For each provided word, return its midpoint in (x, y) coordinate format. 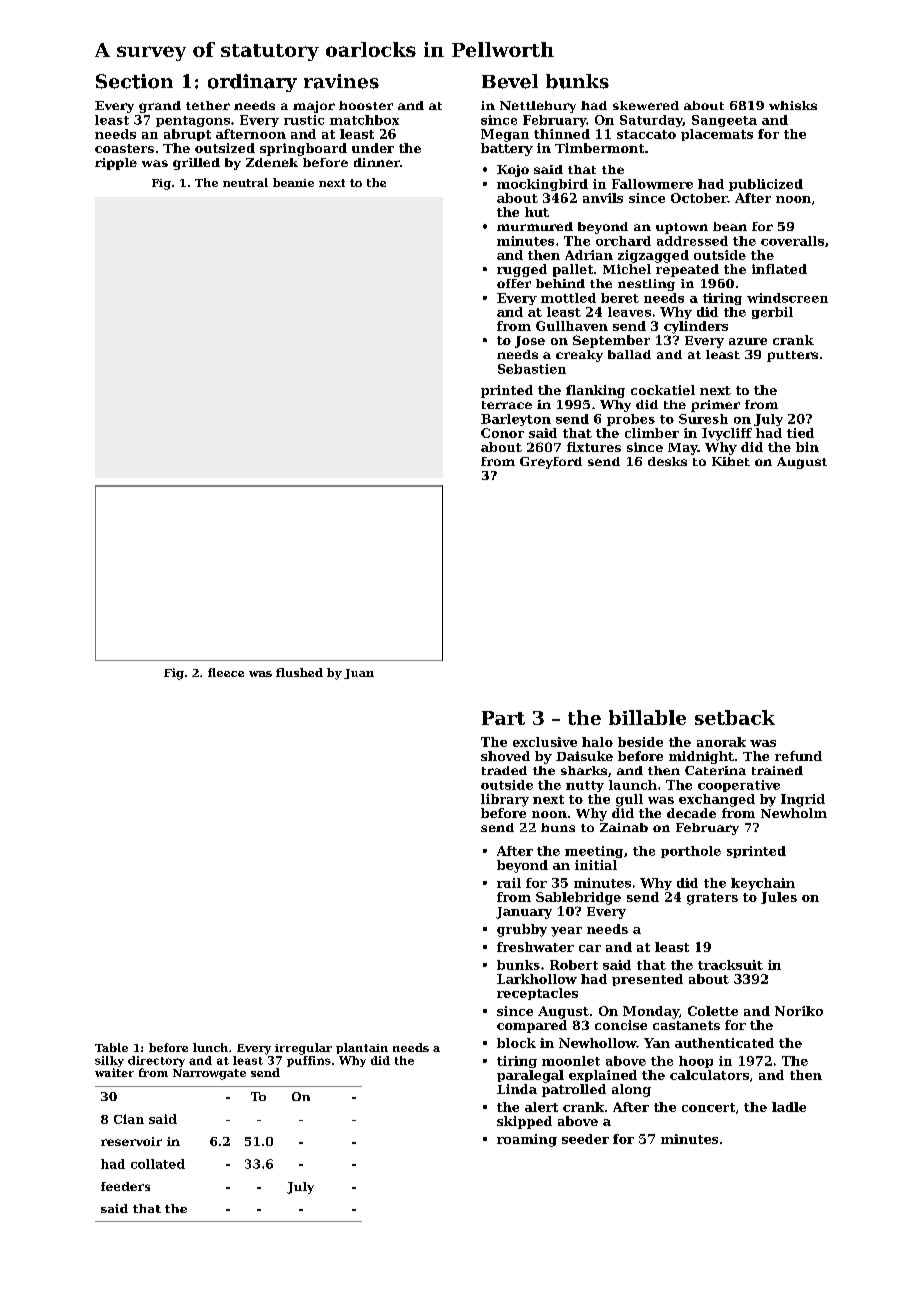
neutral (245, 182)
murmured (535, 226)
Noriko (799, 1011)
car (590, 948)
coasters (124, 148)
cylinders (696, 327)
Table (111, 1047)
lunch (210, 1047)
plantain (362, 1048)
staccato (646, 134)
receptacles (537, 994)
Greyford (551, 463)
